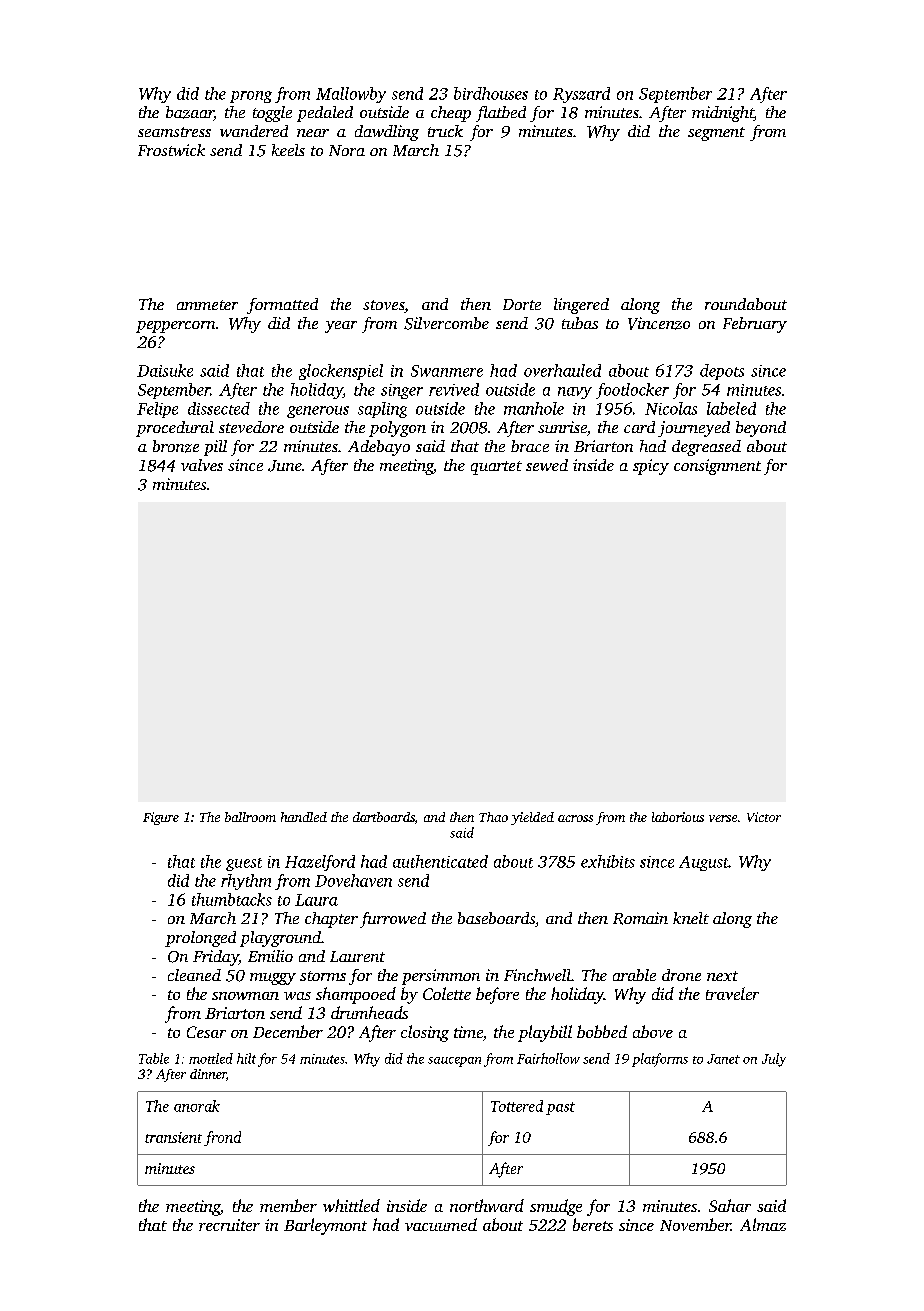  Describe the element at coordinates (402, 391) in the page. I see `singer` at that location.
